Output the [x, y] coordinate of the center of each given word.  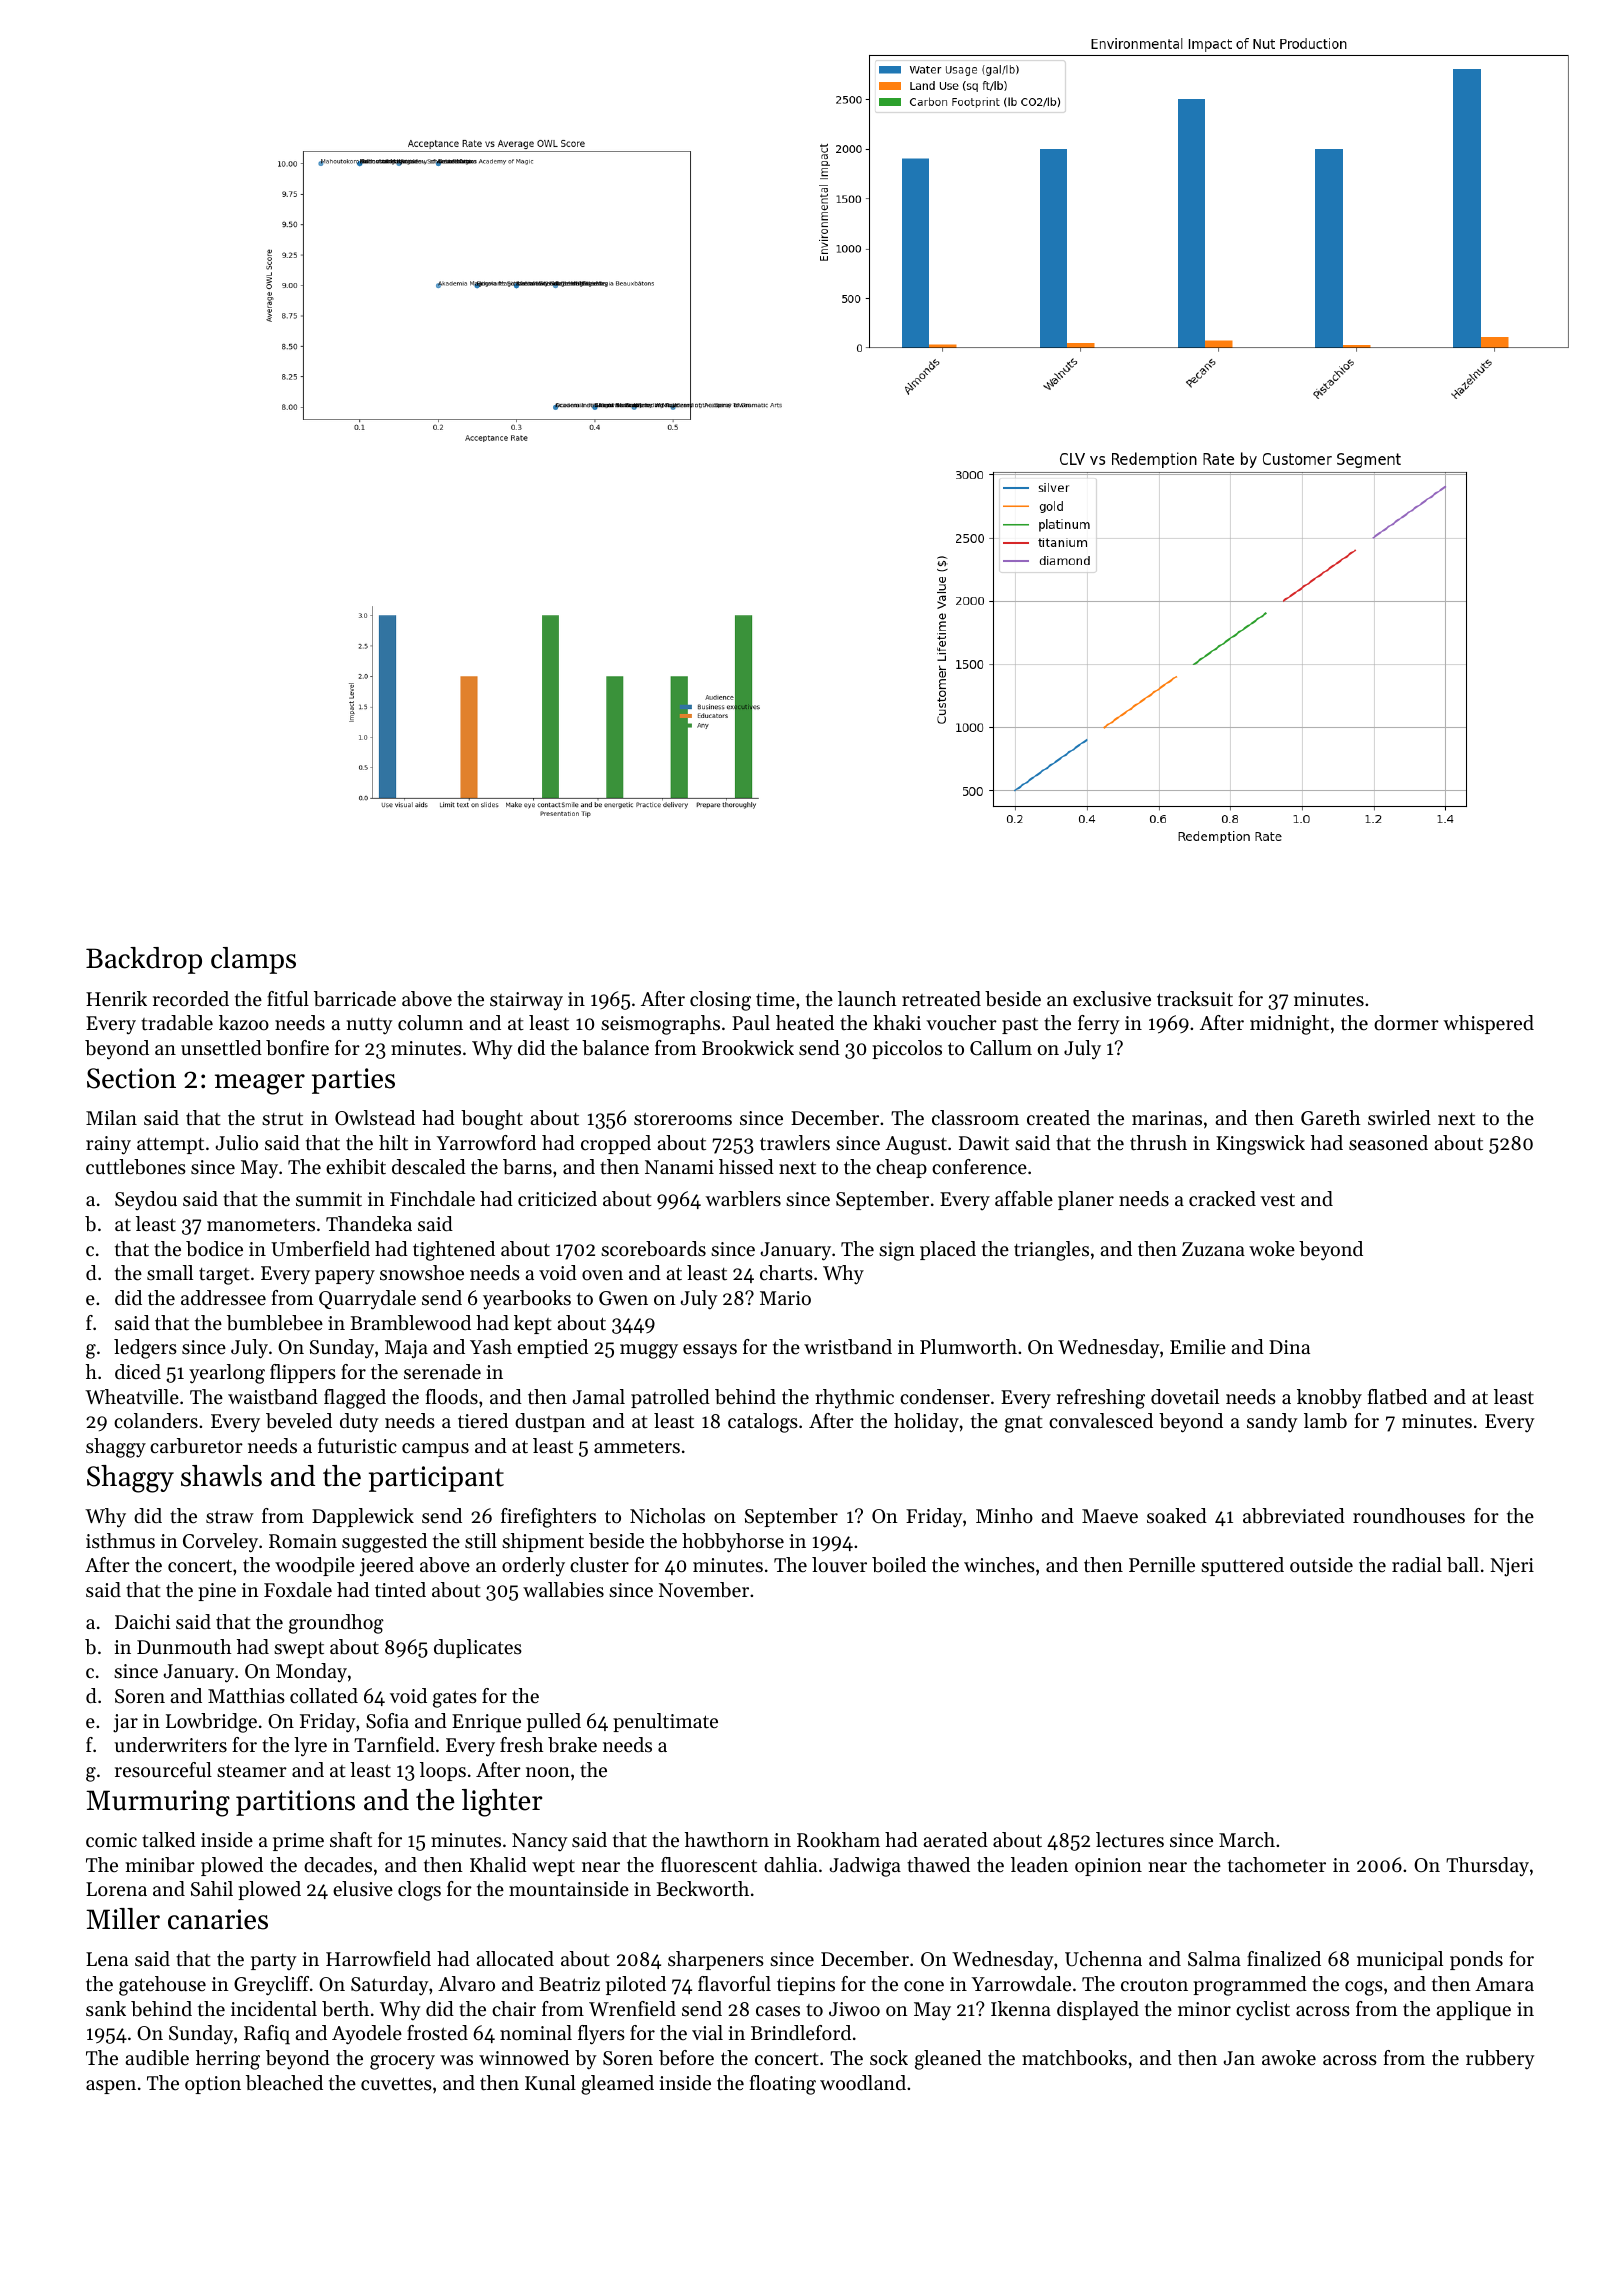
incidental [274, 2009]
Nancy [540, 1842]
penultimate [665, 1722]
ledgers [145, 1349]
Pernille [1162, 1565]
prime [298, 1842]
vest [1277, 1200]
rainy [108, 1145]
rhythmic [854, 1399]
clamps [253, 960]
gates [455, 1699]
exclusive [1112, 999]
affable [1024, 1199]
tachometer [1277, 1865]
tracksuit [1195, 999]
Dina [1289, 1347]
